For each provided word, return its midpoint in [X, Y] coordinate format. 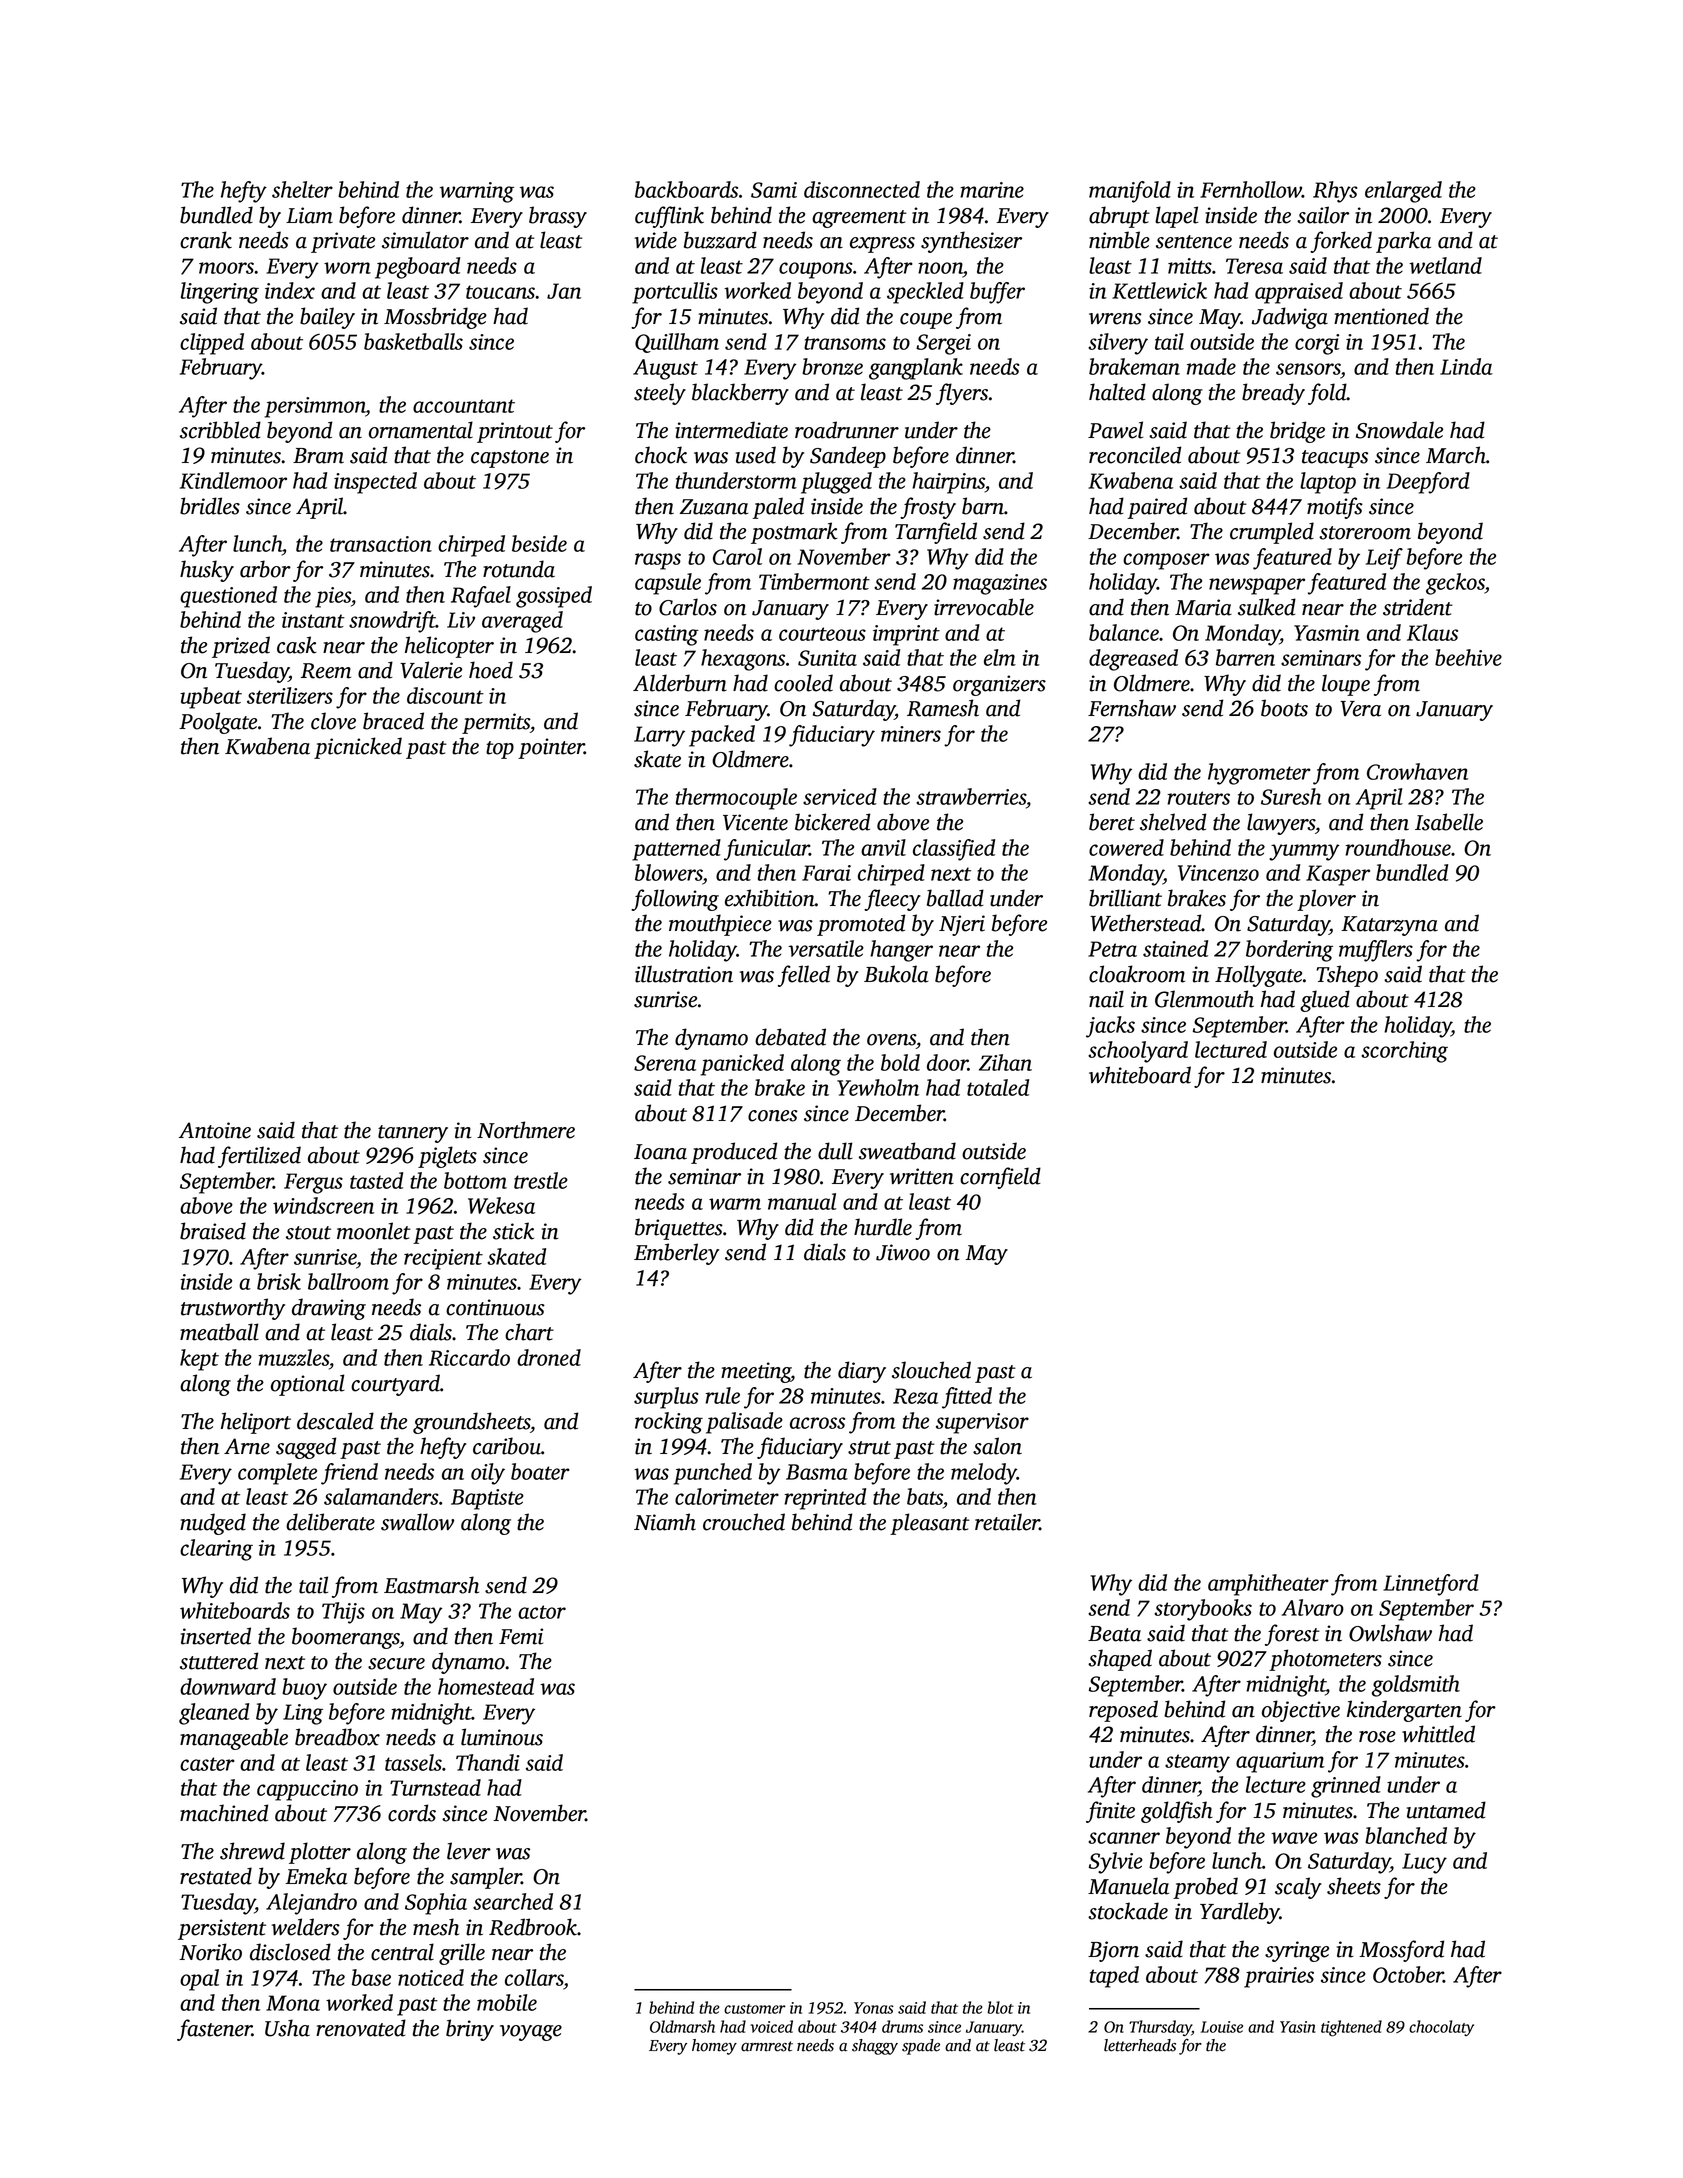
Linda [1466, 366]
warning [477, 192]
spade [921, 2047]
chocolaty [1441, 2028]
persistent [222, 1929]
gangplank [916, 369]
